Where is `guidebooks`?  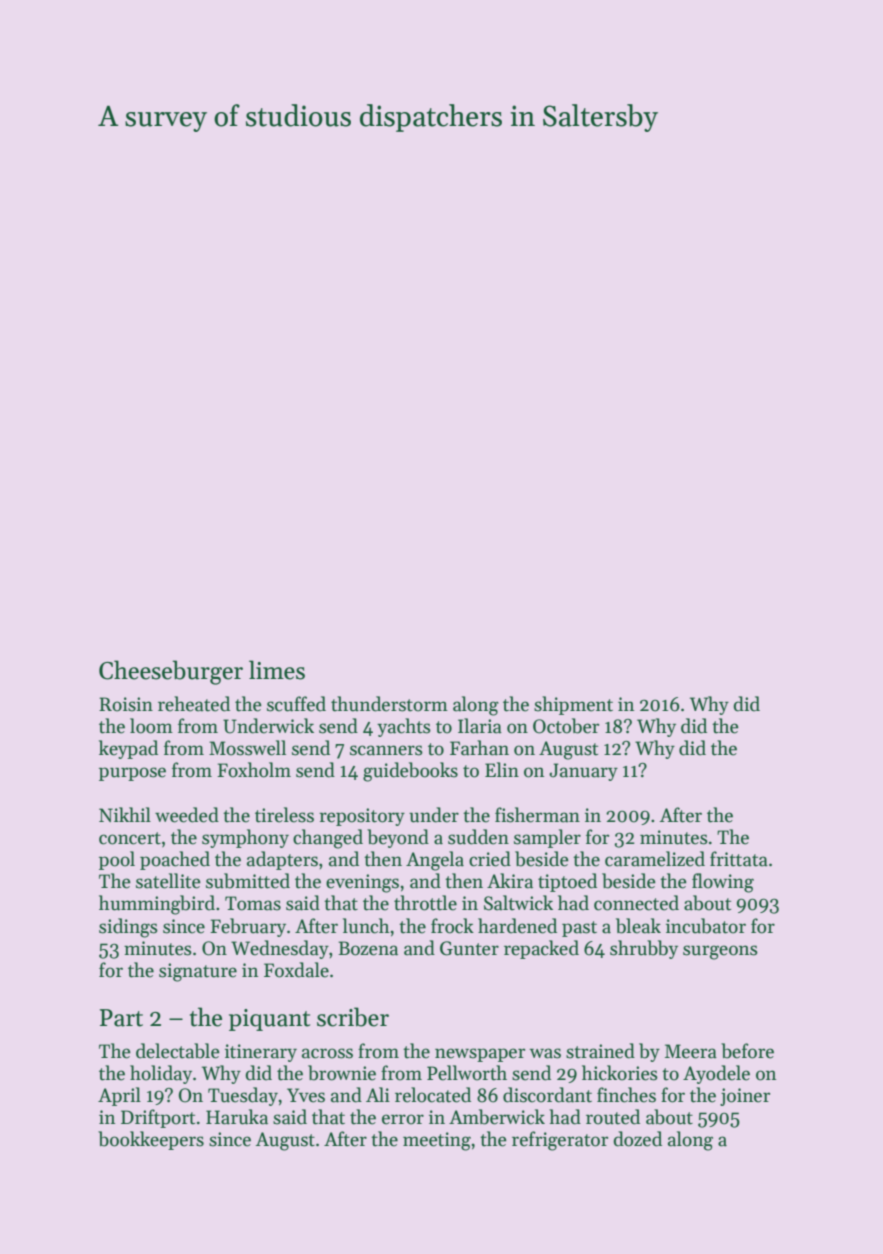
guidebooks is located at coordinates (410, 772).
